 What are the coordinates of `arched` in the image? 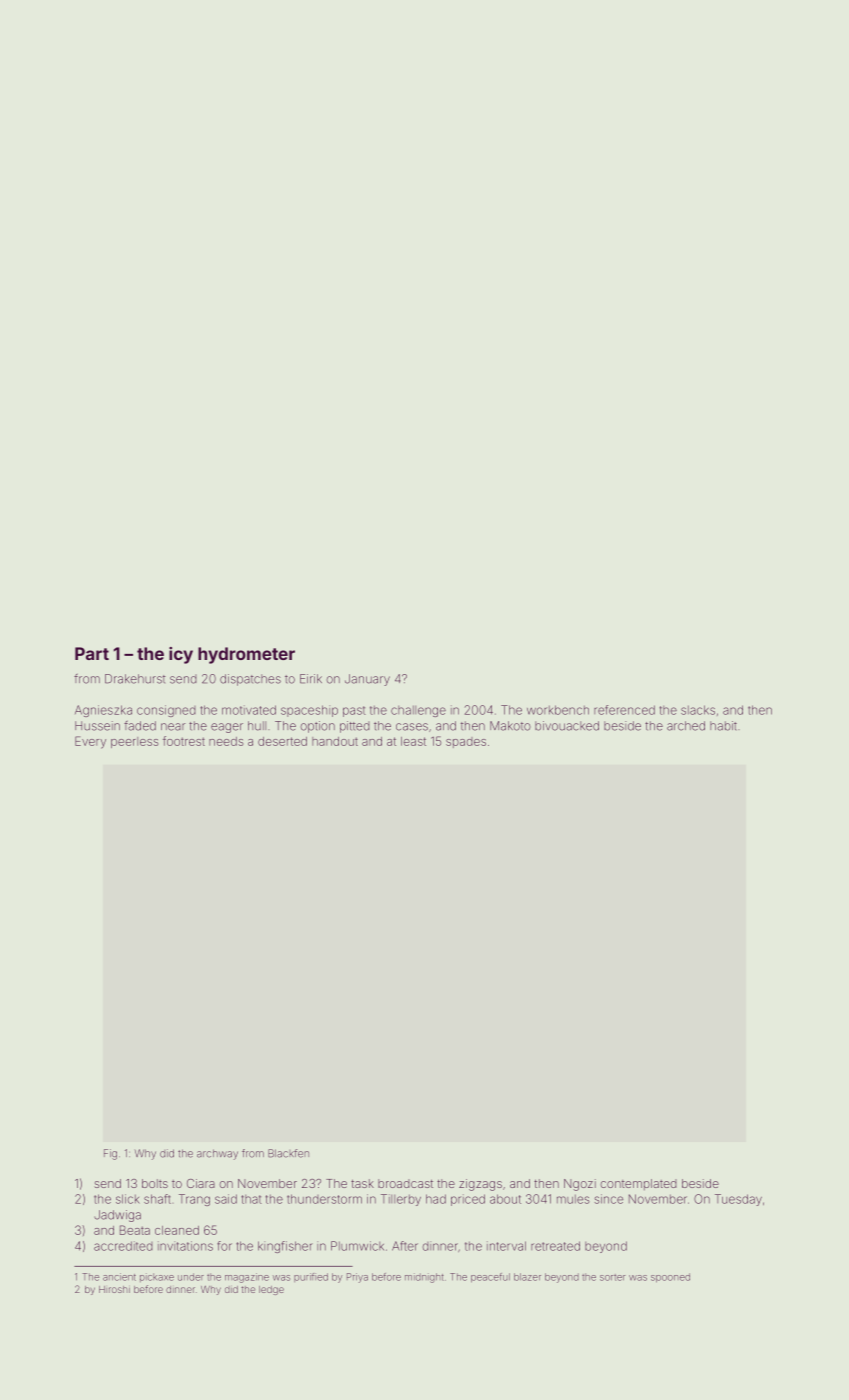 It's located at (686, 726).
